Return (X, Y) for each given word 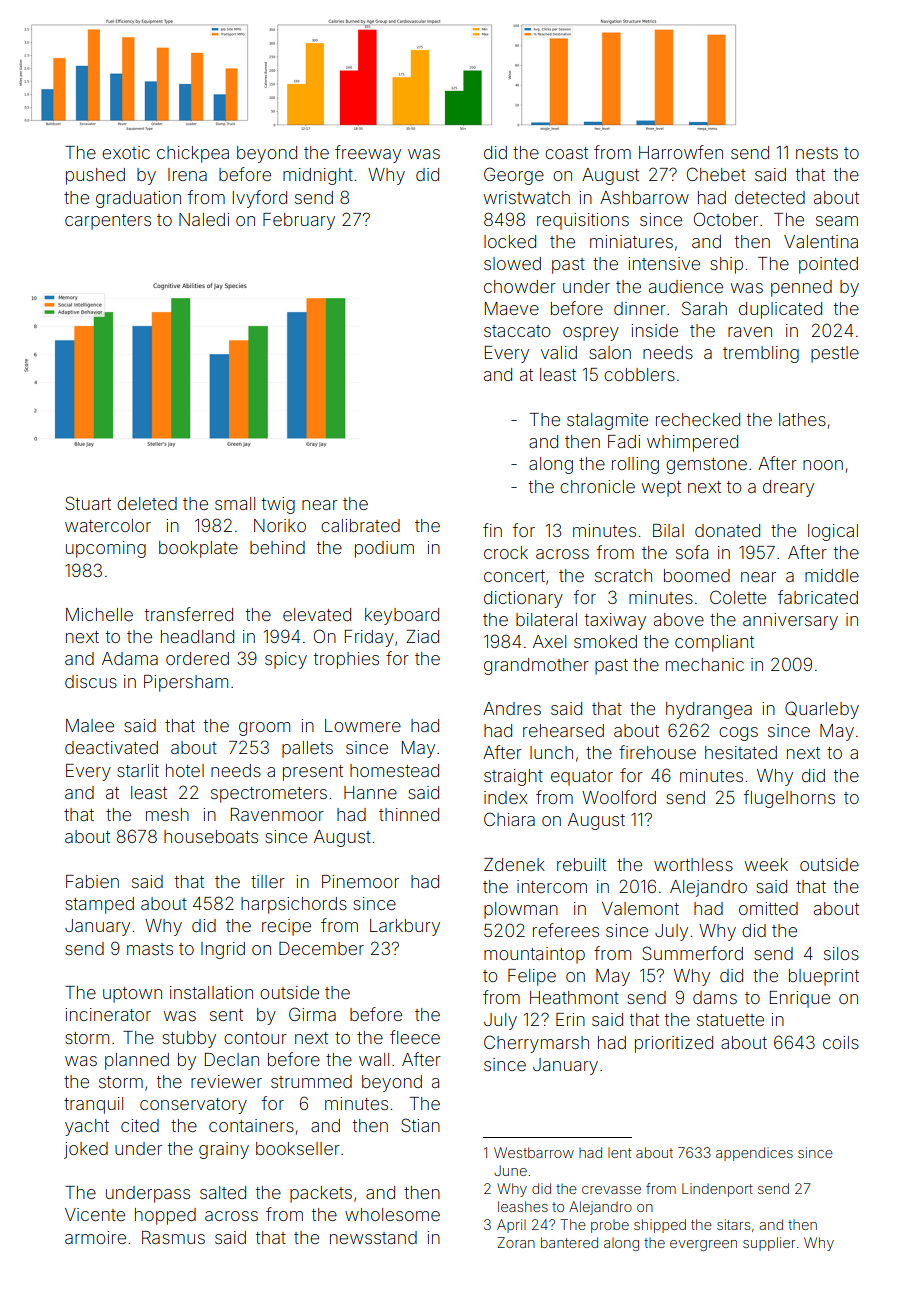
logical (833, 532)
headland (197, 636)
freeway (368, 154)
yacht (87, 1127)
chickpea (193, 154)
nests (817, 153)
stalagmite (607, 421)
